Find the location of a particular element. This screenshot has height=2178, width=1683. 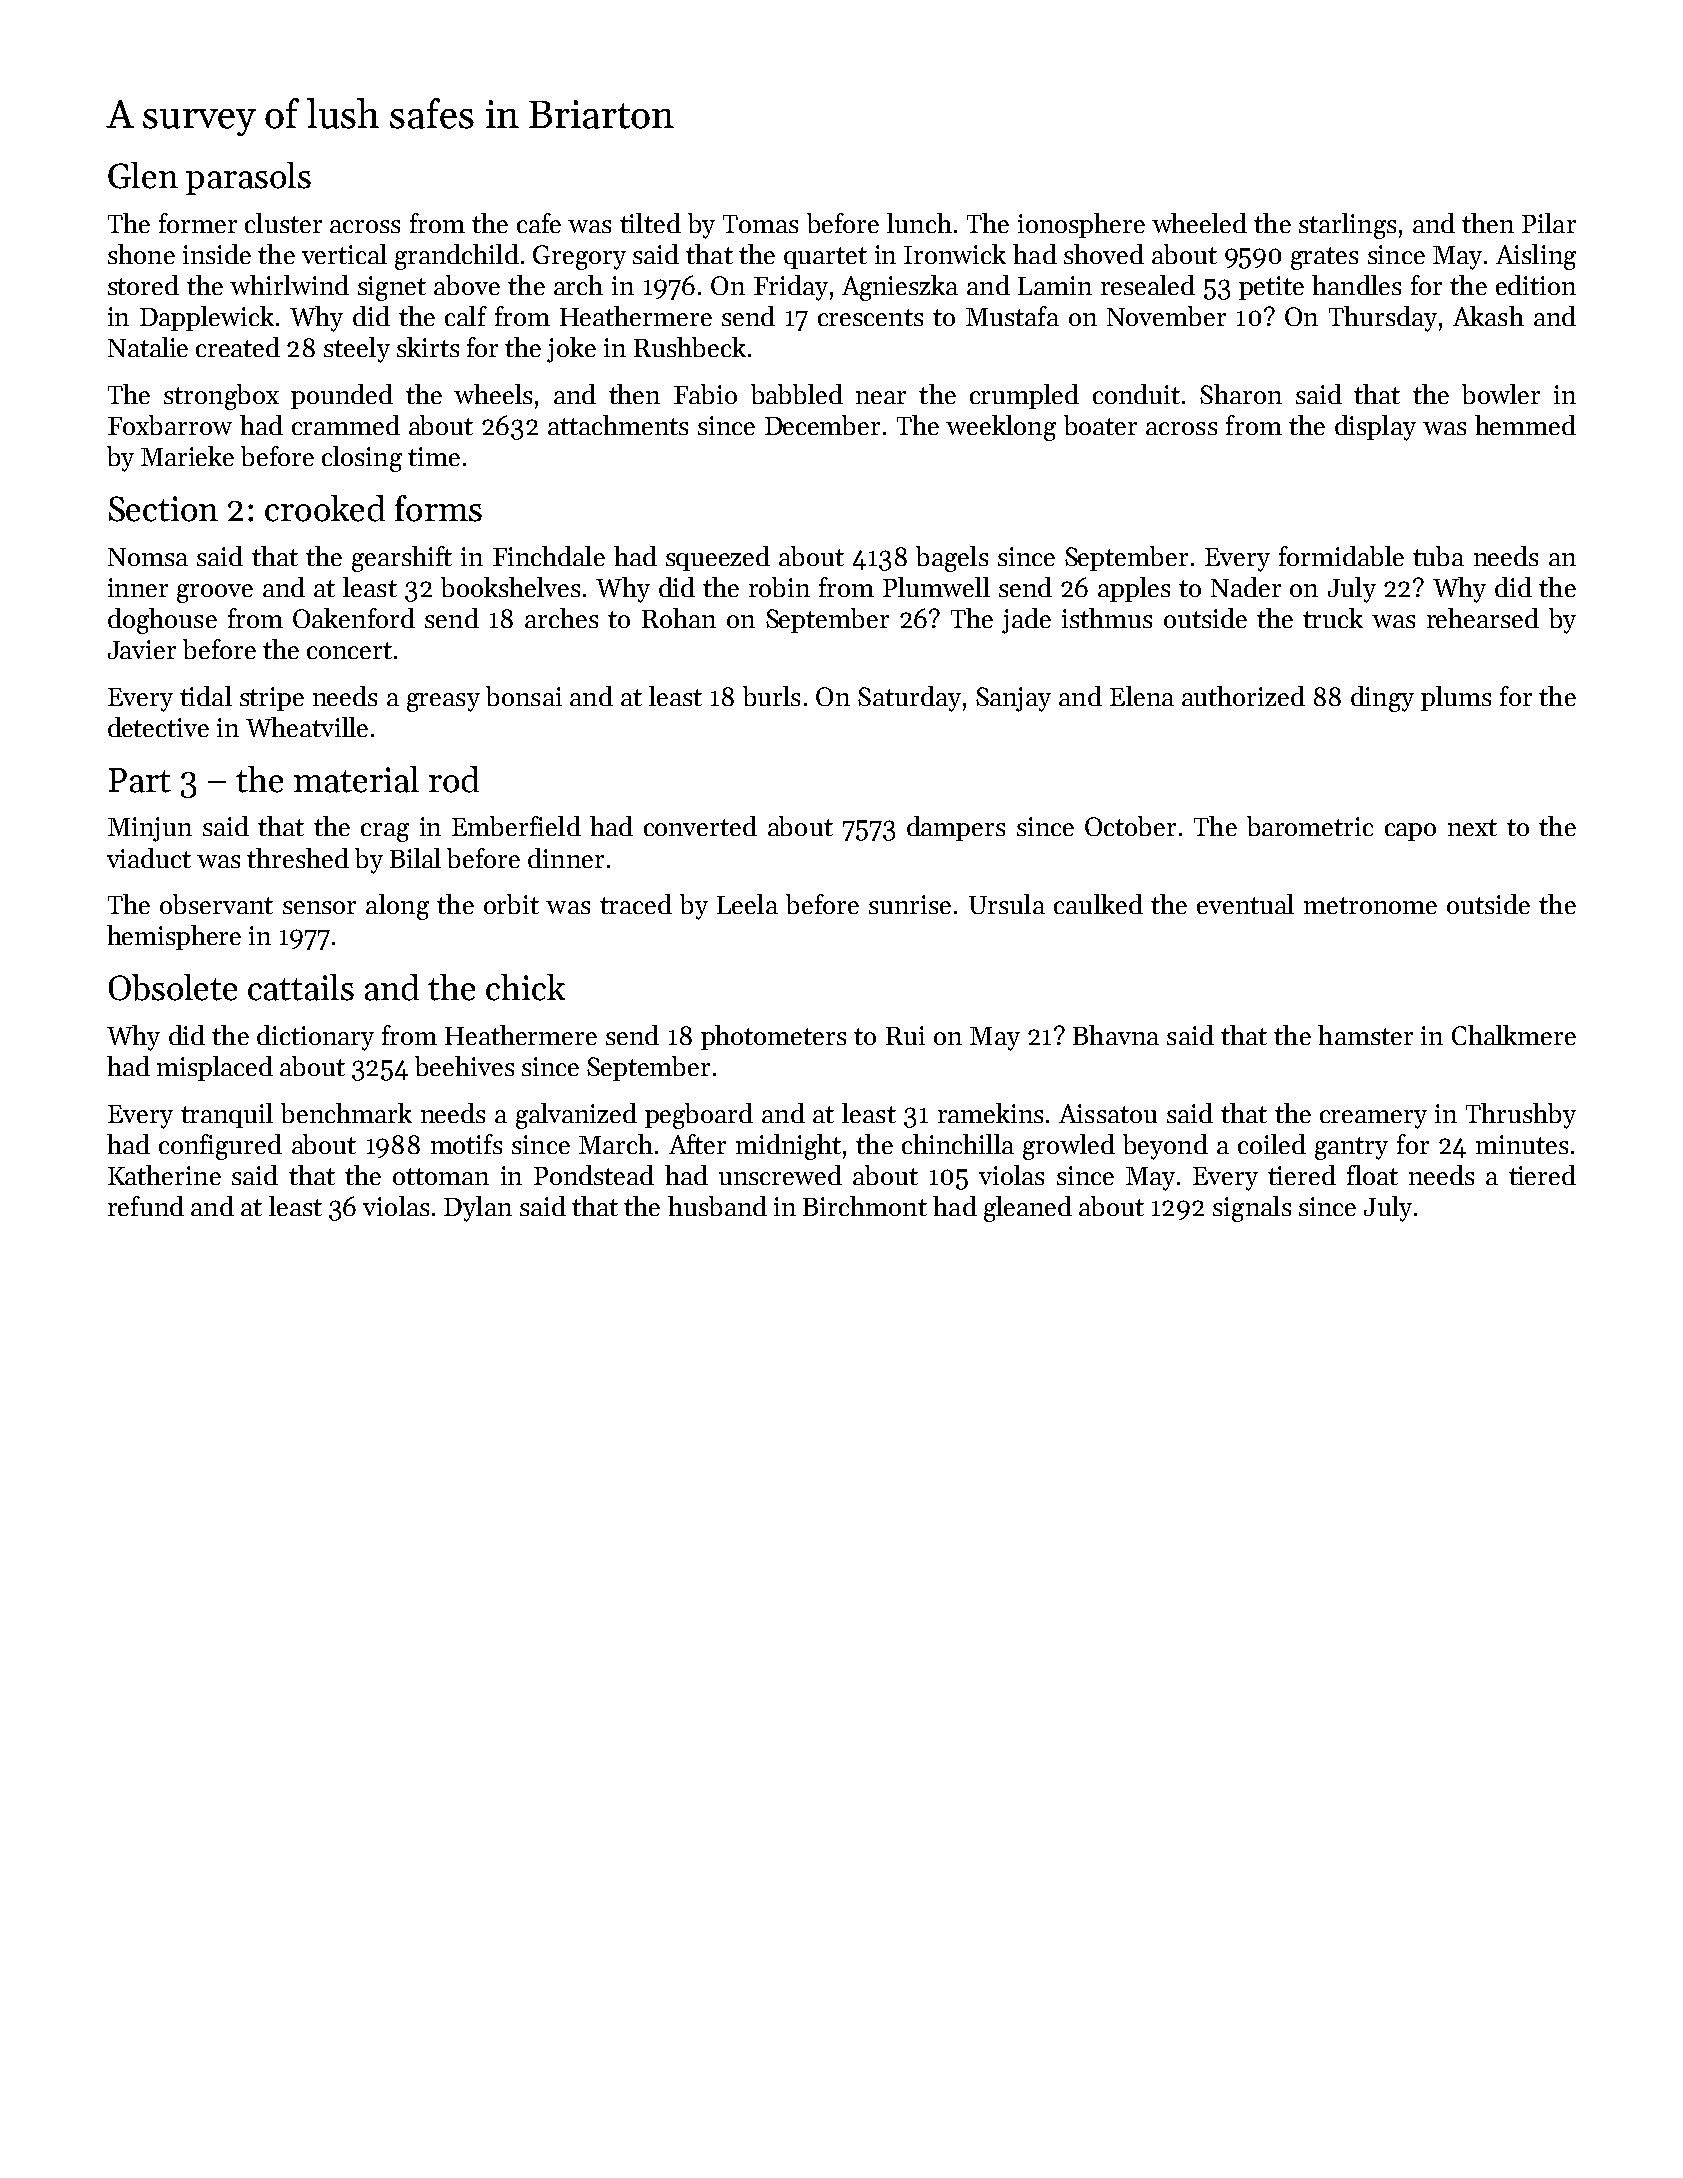

misplaced is located at coordinates (215, 1068).
